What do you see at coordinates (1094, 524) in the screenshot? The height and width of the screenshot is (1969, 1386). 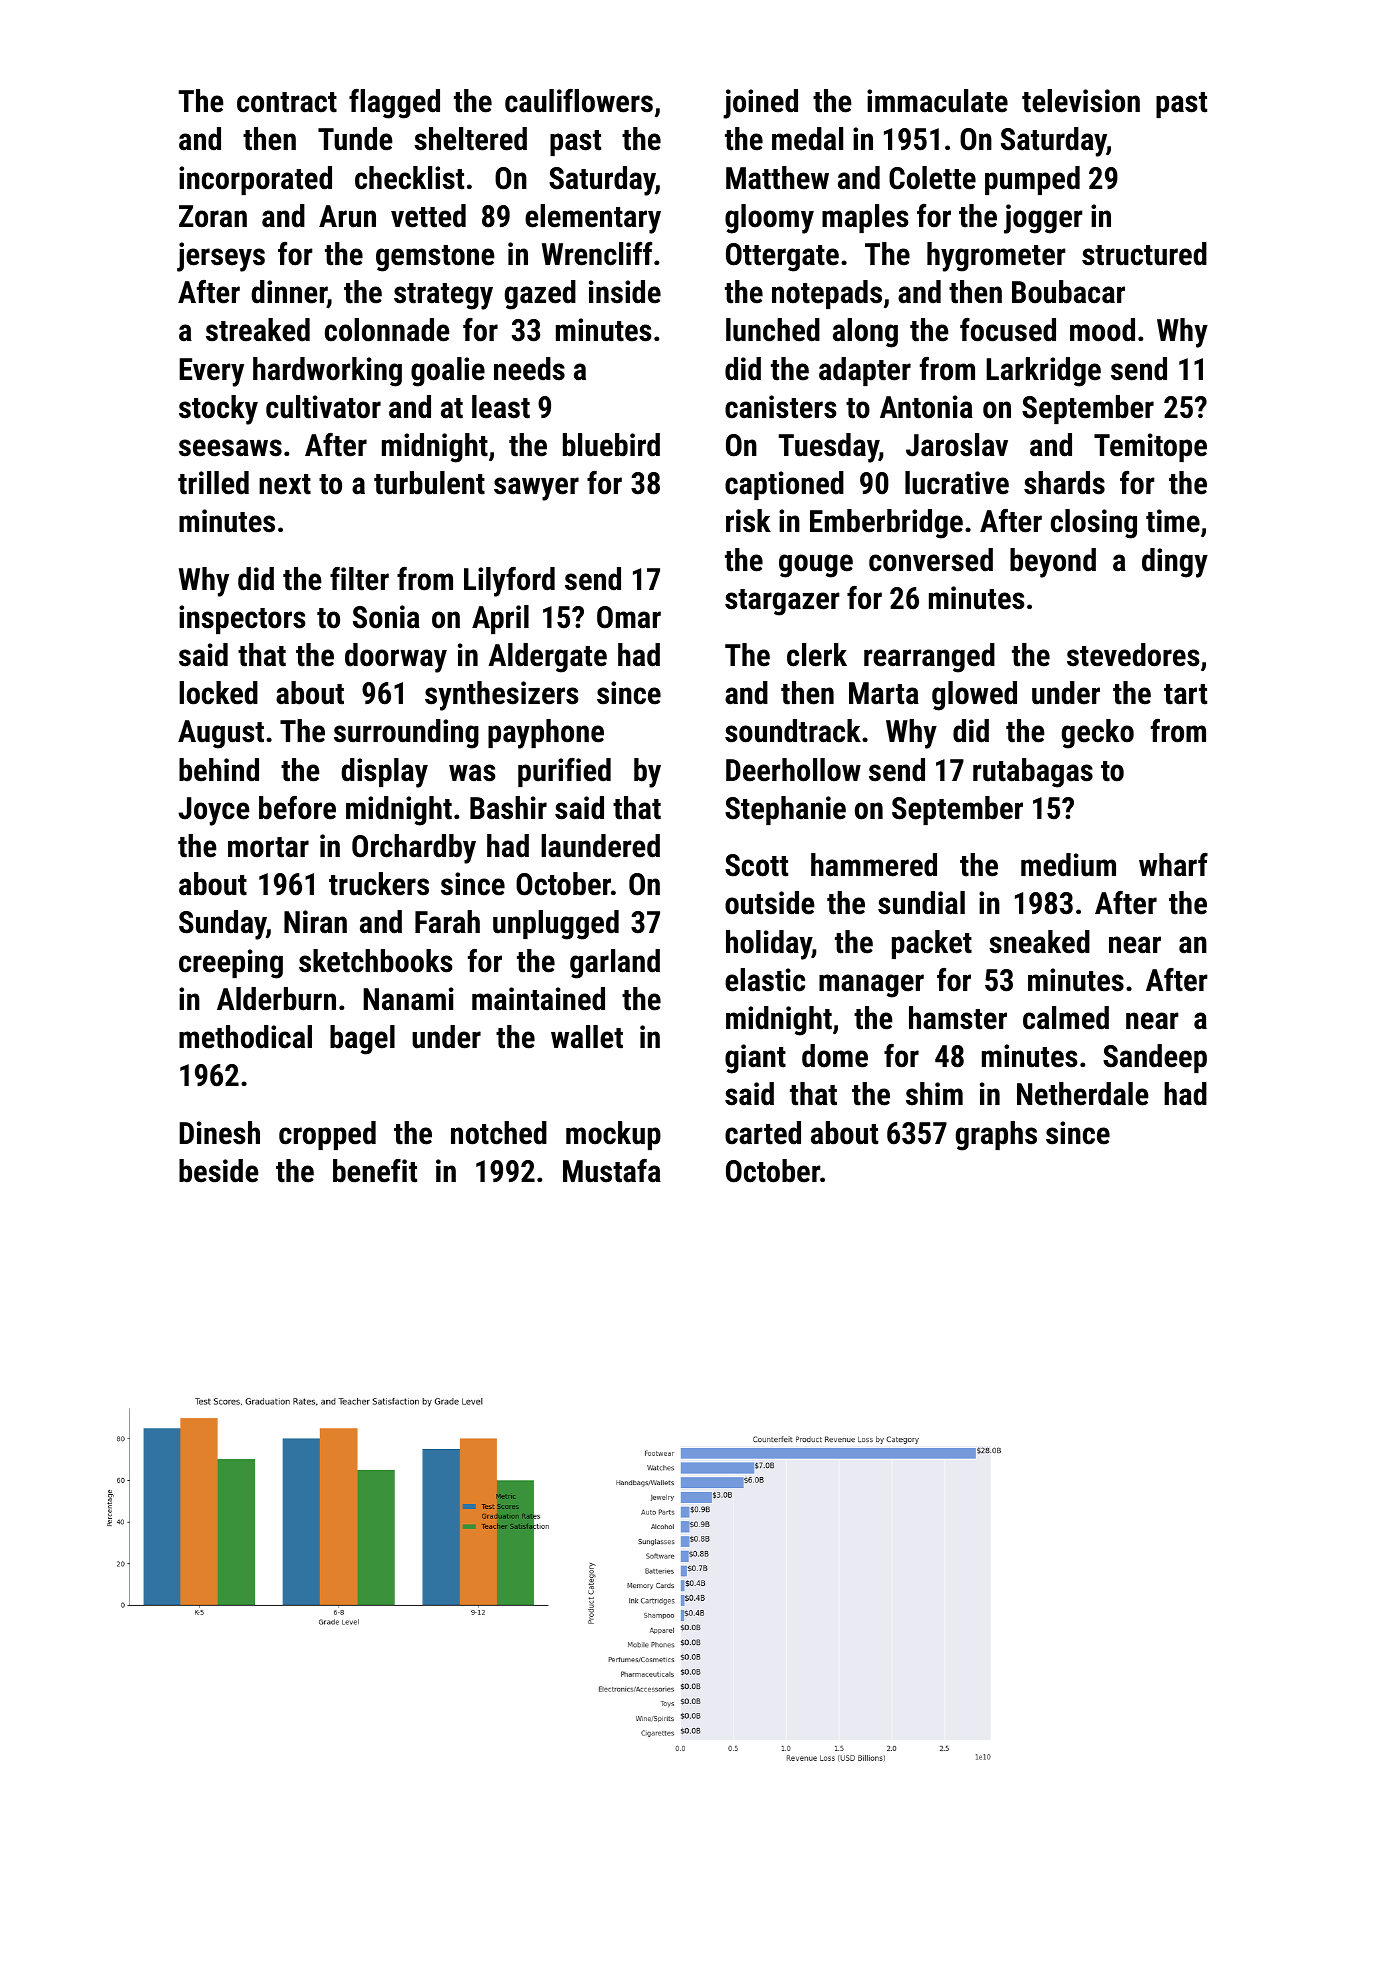 I see `closing` at bounding box center [1094, 524].
